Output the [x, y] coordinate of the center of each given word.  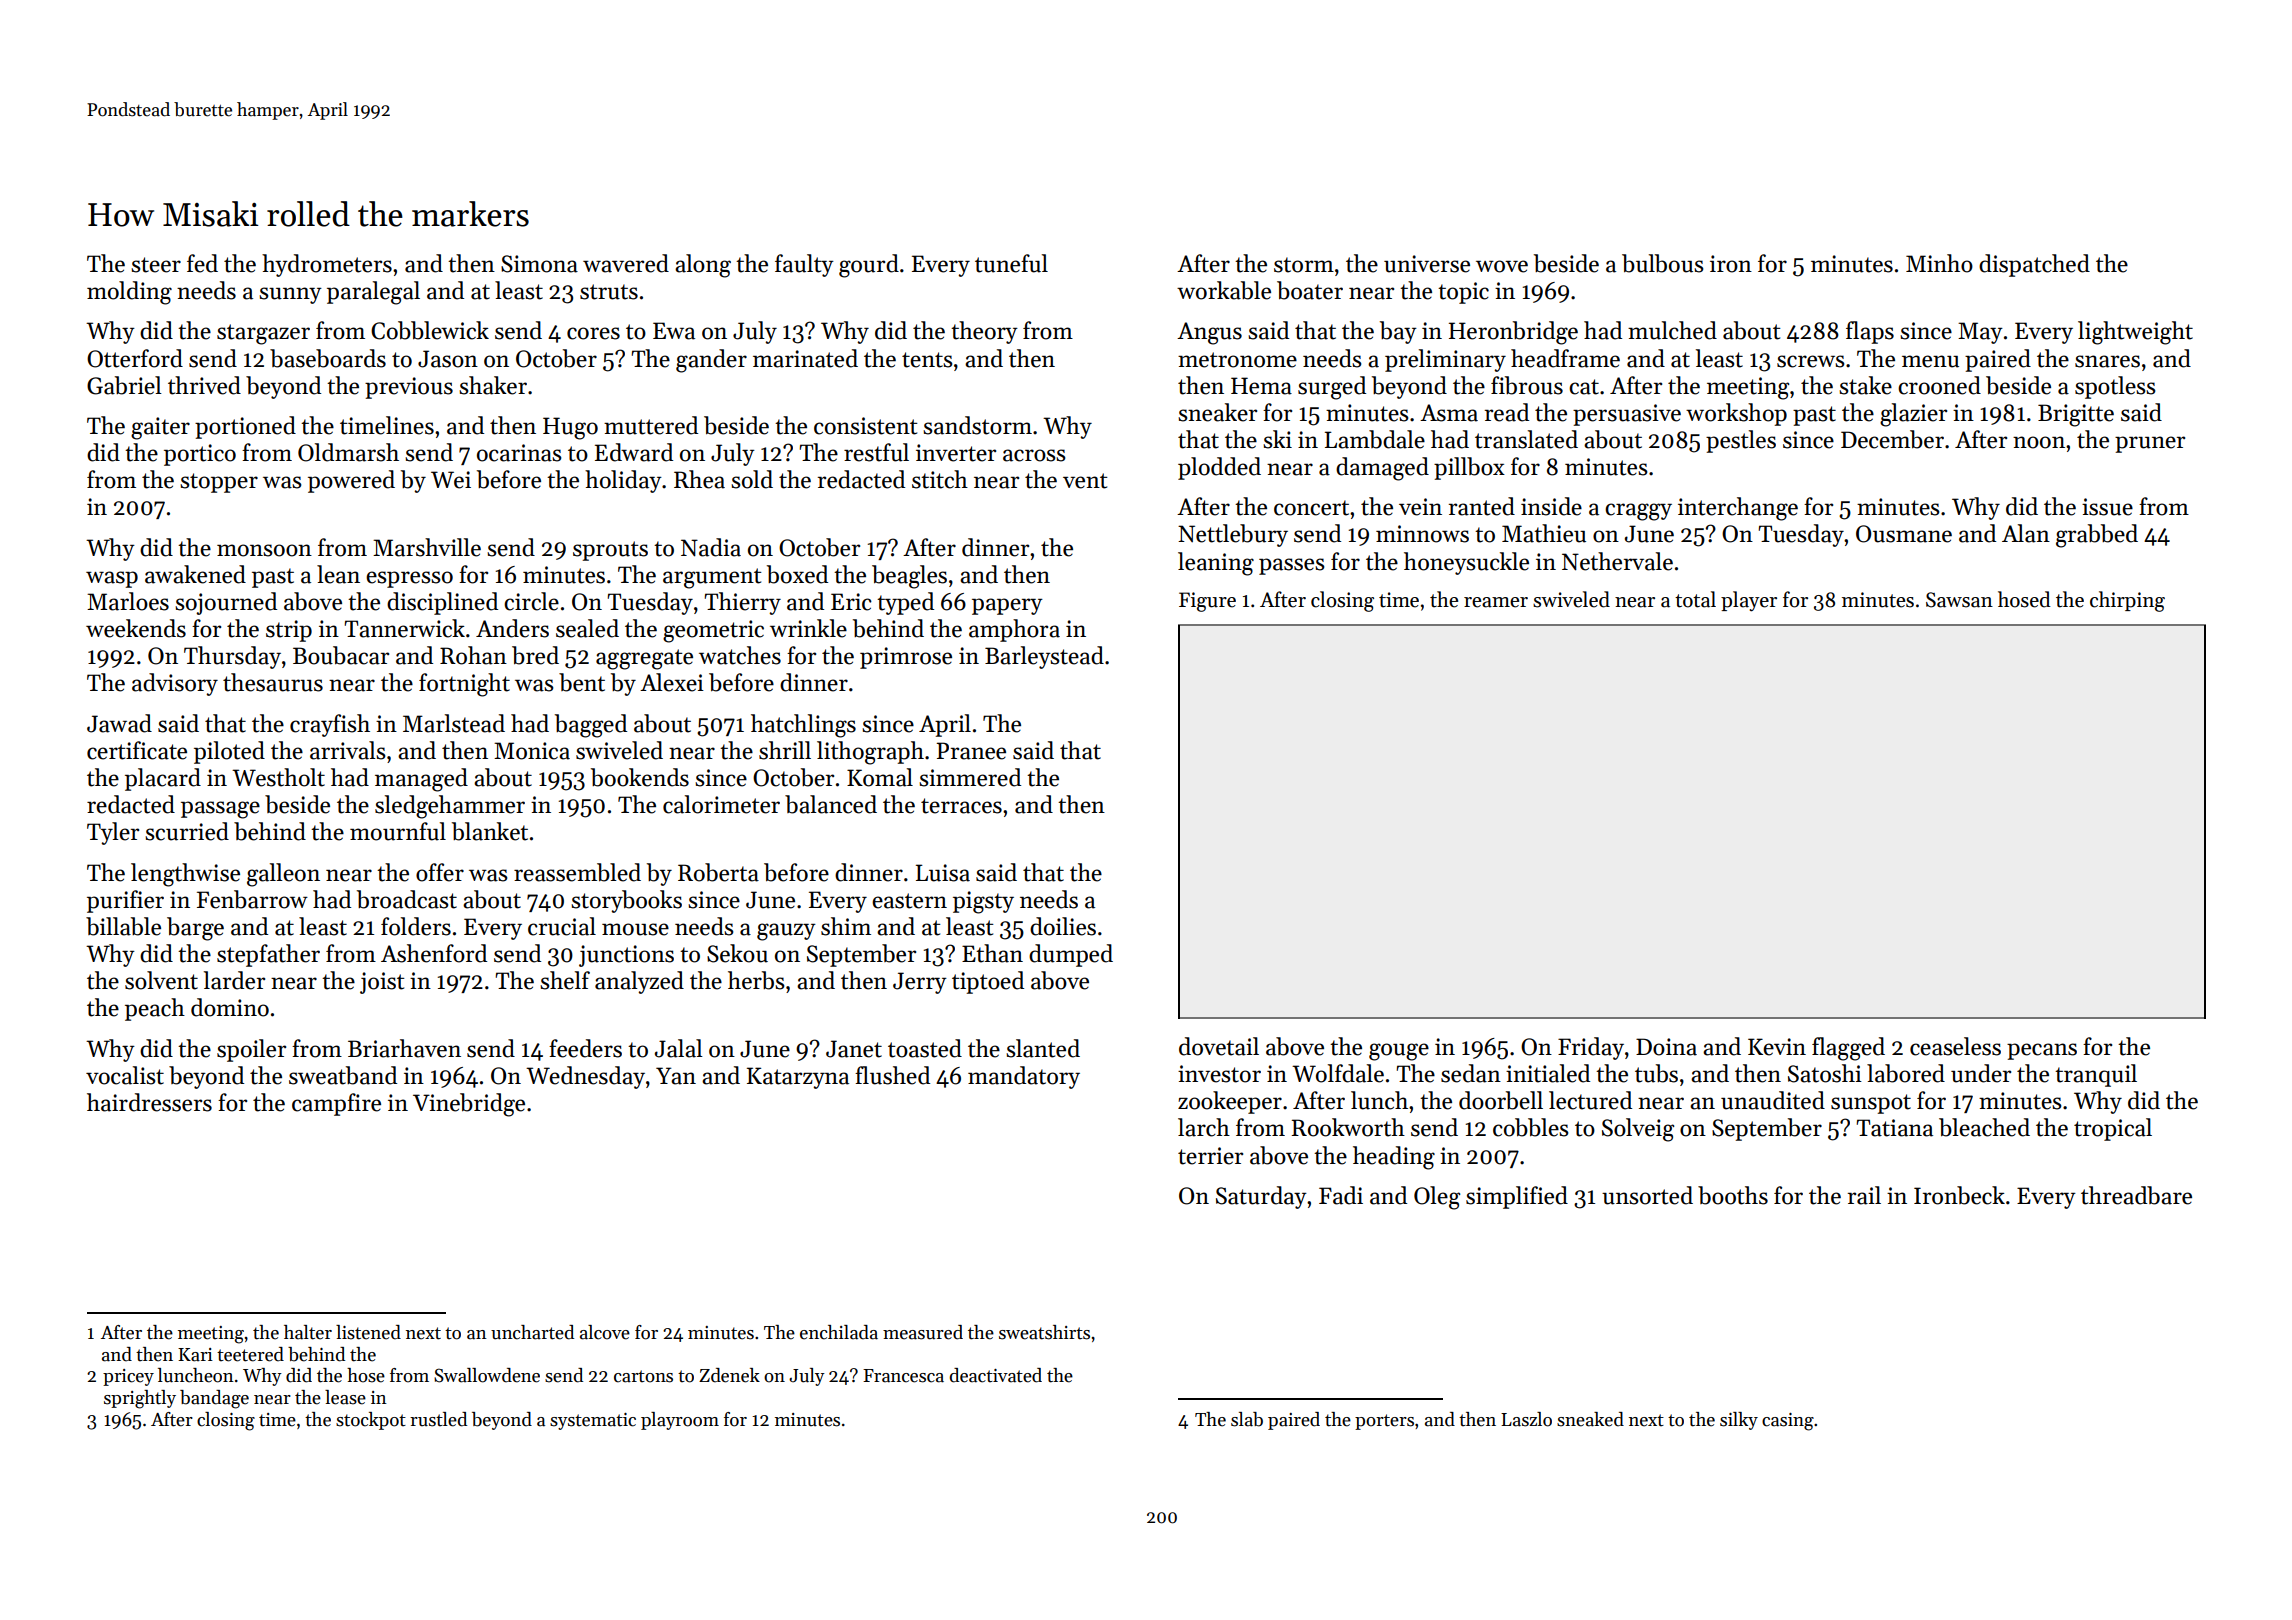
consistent [866, 426]
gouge [1399, 1052]
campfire [336, 1104]
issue [2107, 507]
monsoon [264, 550]
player [1749, 601]
